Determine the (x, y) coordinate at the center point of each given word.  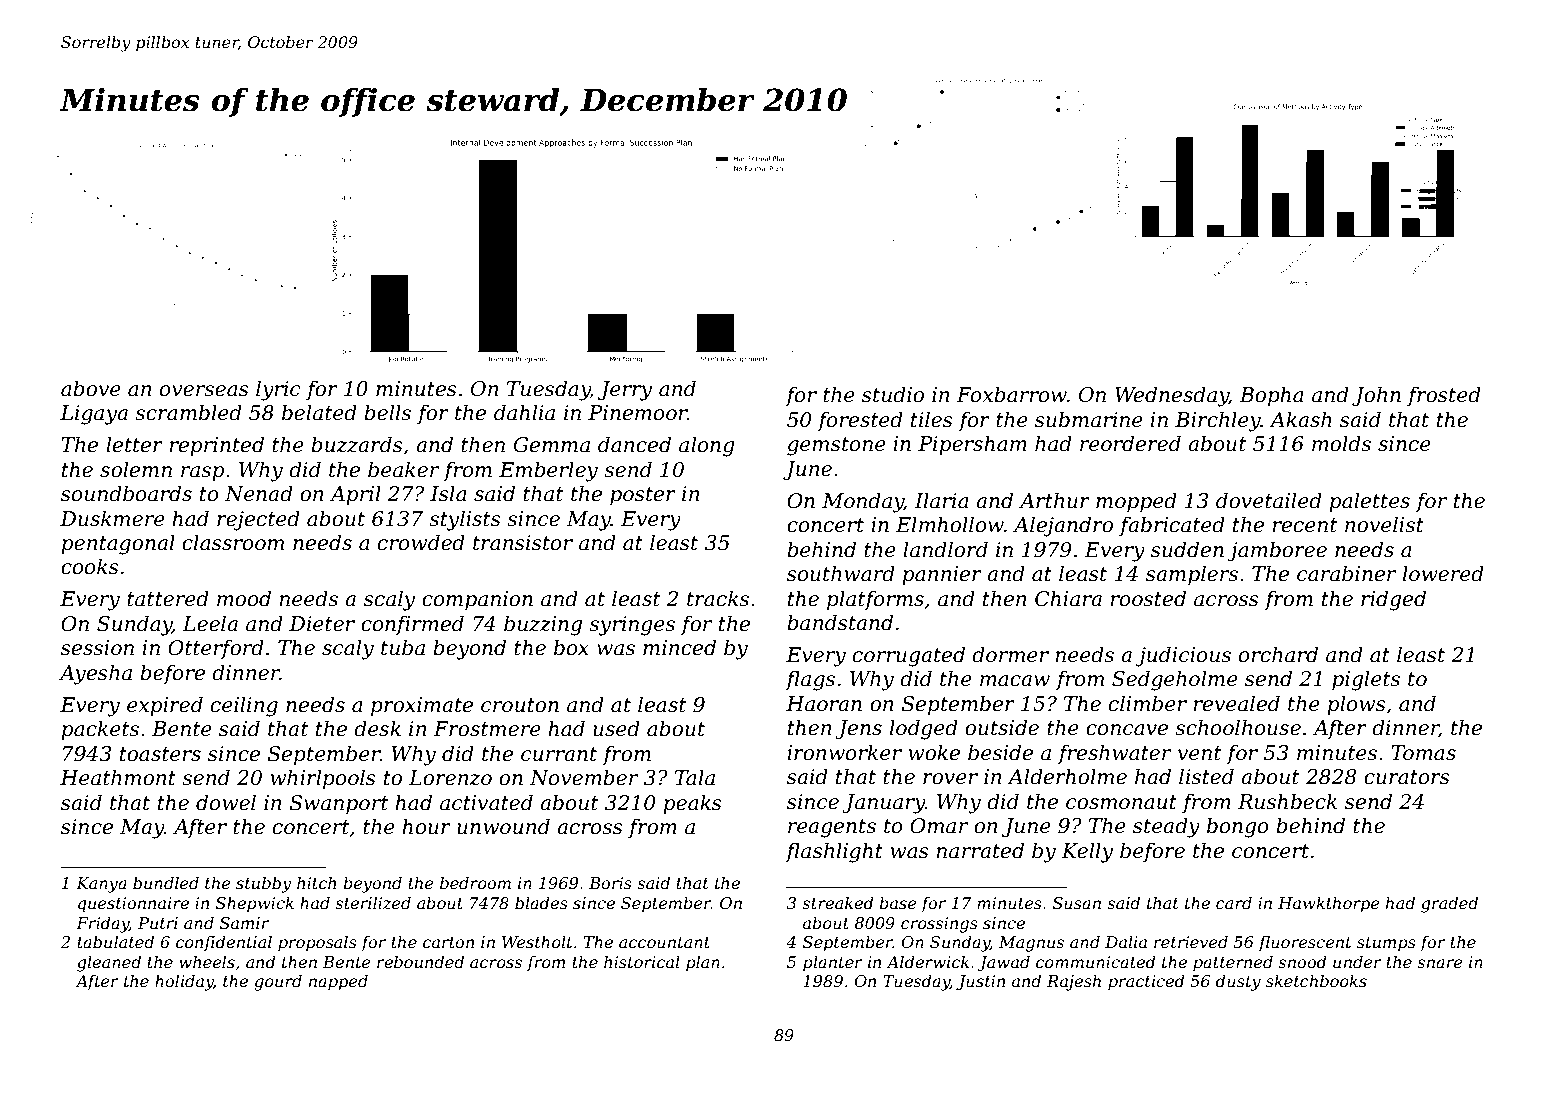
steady (1166, 827)
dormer (1010, 654)
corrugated (909, 656)
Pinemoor (638, 413)
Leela (210, 623)
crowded (421, 542)
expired (165, 706)
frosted (1444, 396)
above (91, 388)
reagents (832, 828)
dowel (226, 802)
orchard (1278, 654)
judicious (1183, 656)
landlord (945, 549)
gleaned (109, 963)
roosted (1148, 598)
